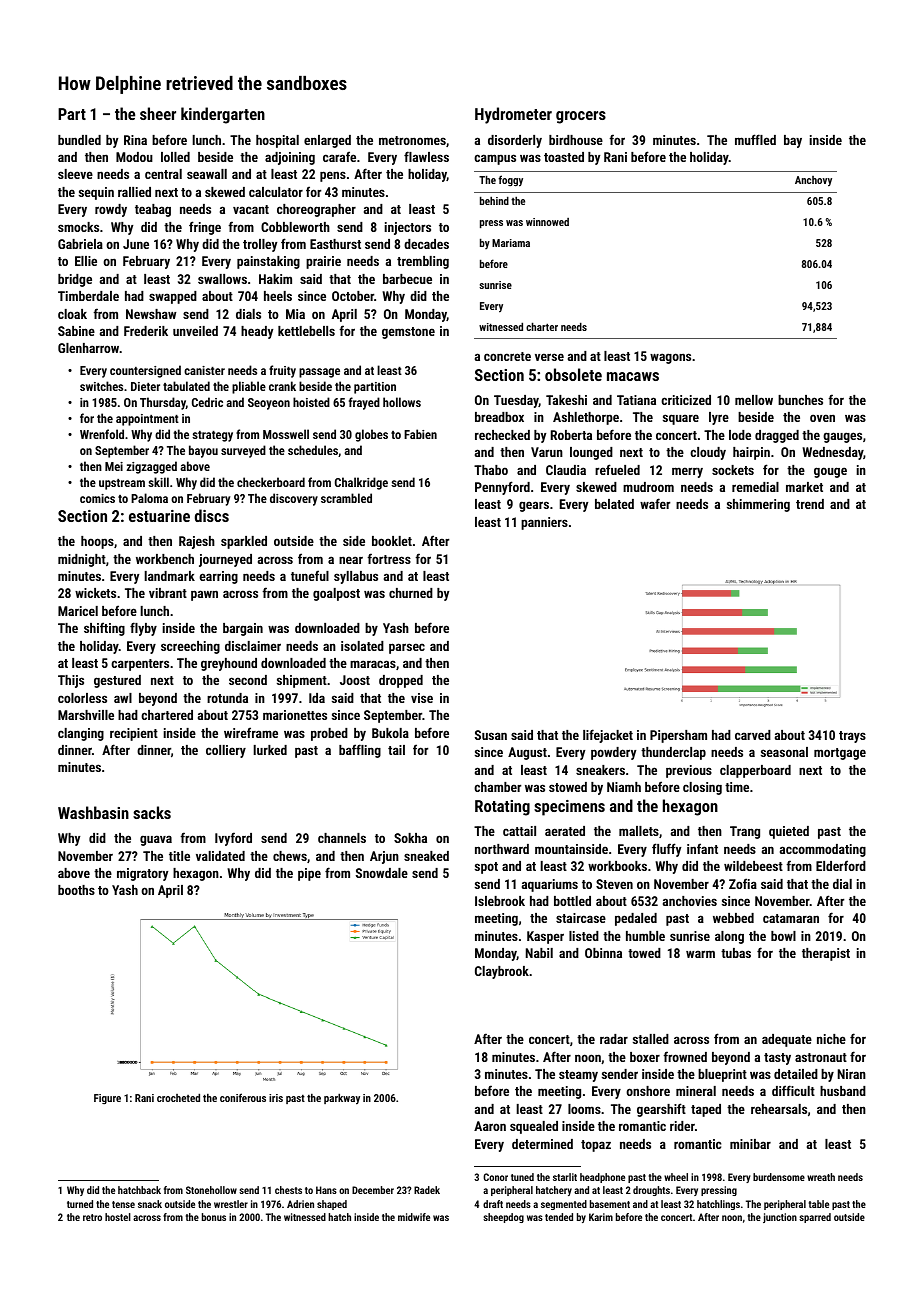 This image has width=924, height=1308. Describe the element at coordinates (676, 1177) in the image. I see `wheel` at that location.
